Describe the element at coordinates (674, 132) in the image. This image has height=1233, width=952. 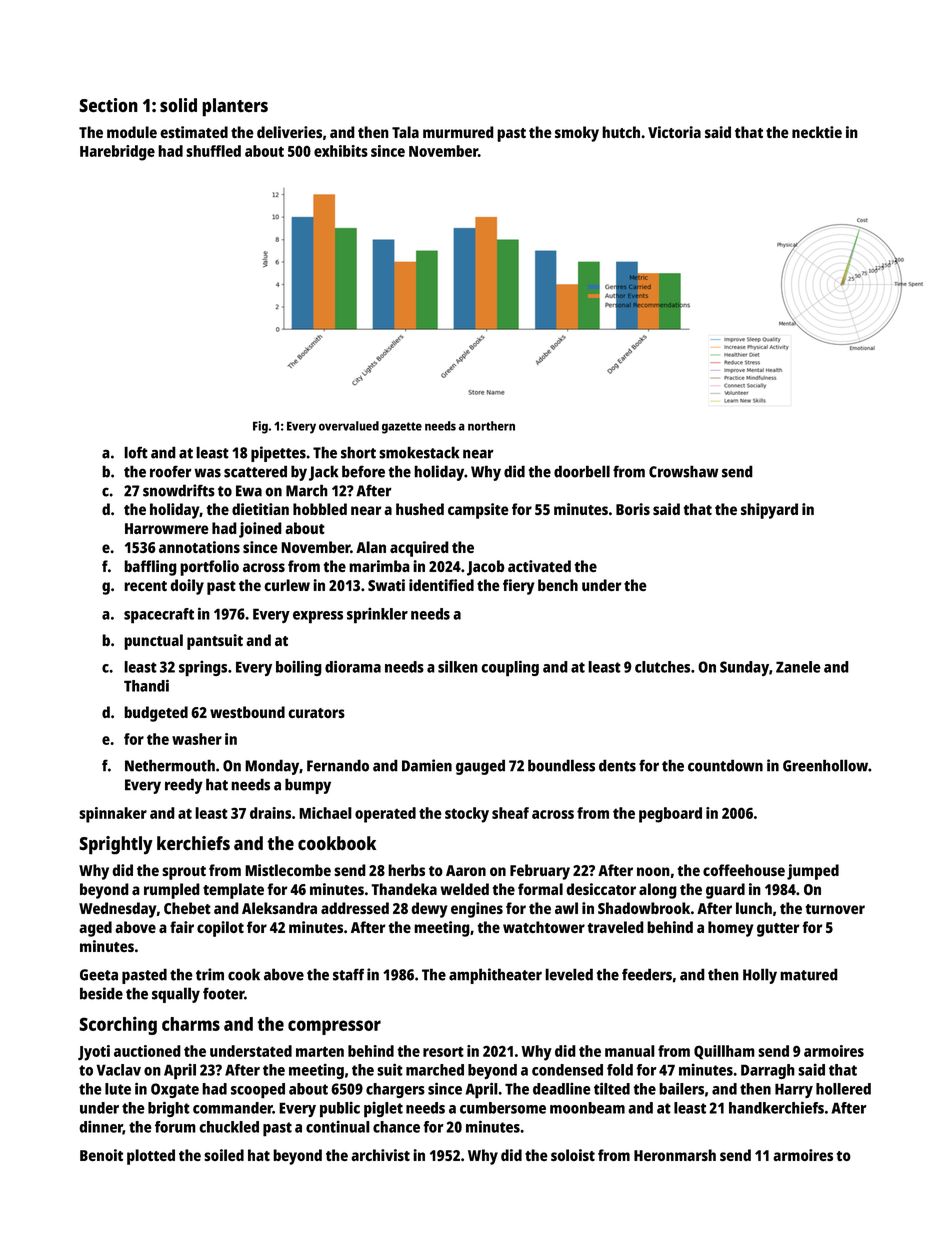
I see `Victoria` at that location.
